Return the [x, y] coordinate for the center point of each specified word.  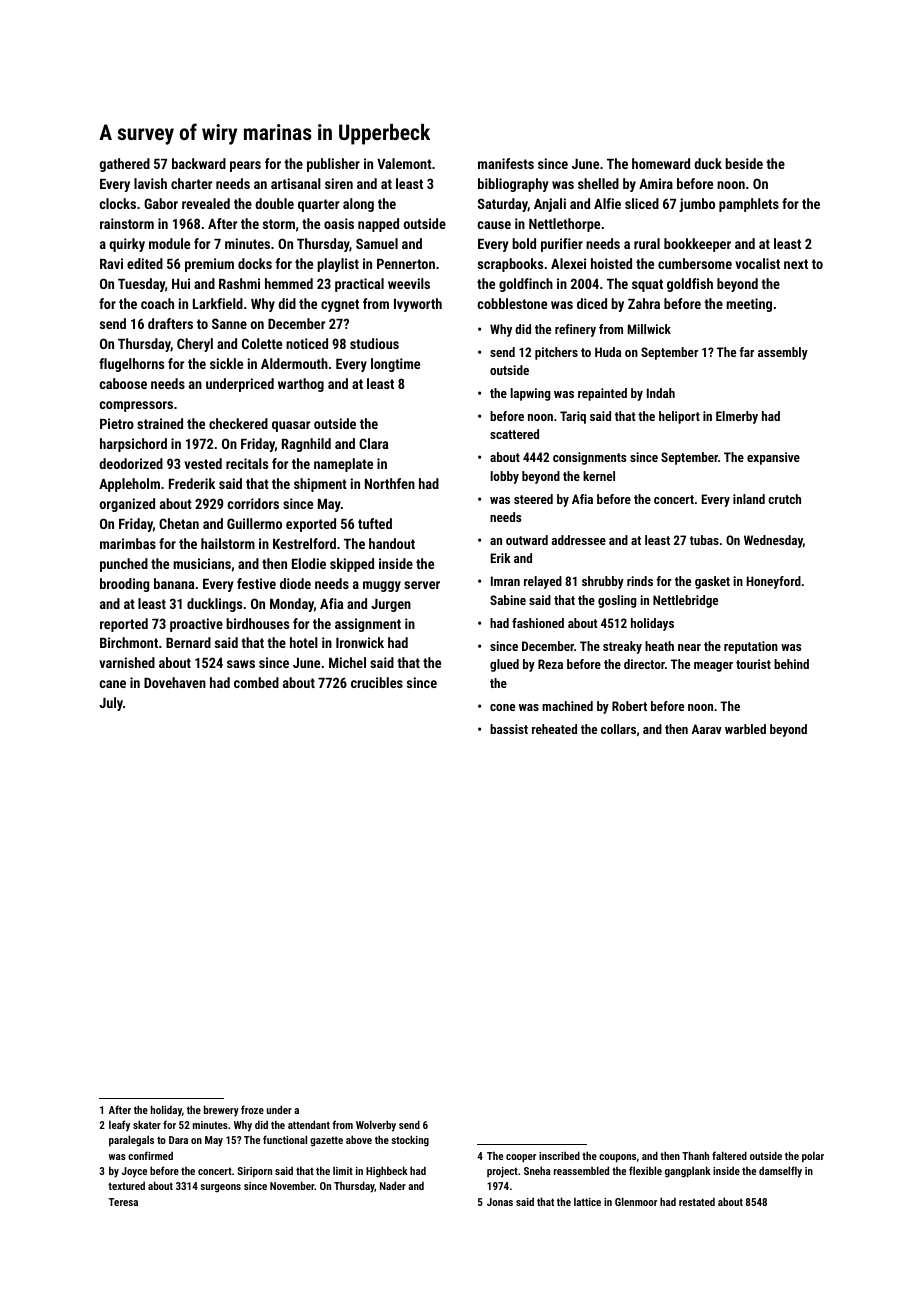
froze [252, 1109]
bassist [509, 729]
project [502, 1172]
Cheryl [195, 345]
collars [618, 729]
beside [744, 163]
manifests [506, 163]
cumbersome [695, 263]
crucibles [377, 682]
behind [791, 664]
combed [256, 682]
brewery [221, 1111]
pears [245, 166]
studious [374, 343]
